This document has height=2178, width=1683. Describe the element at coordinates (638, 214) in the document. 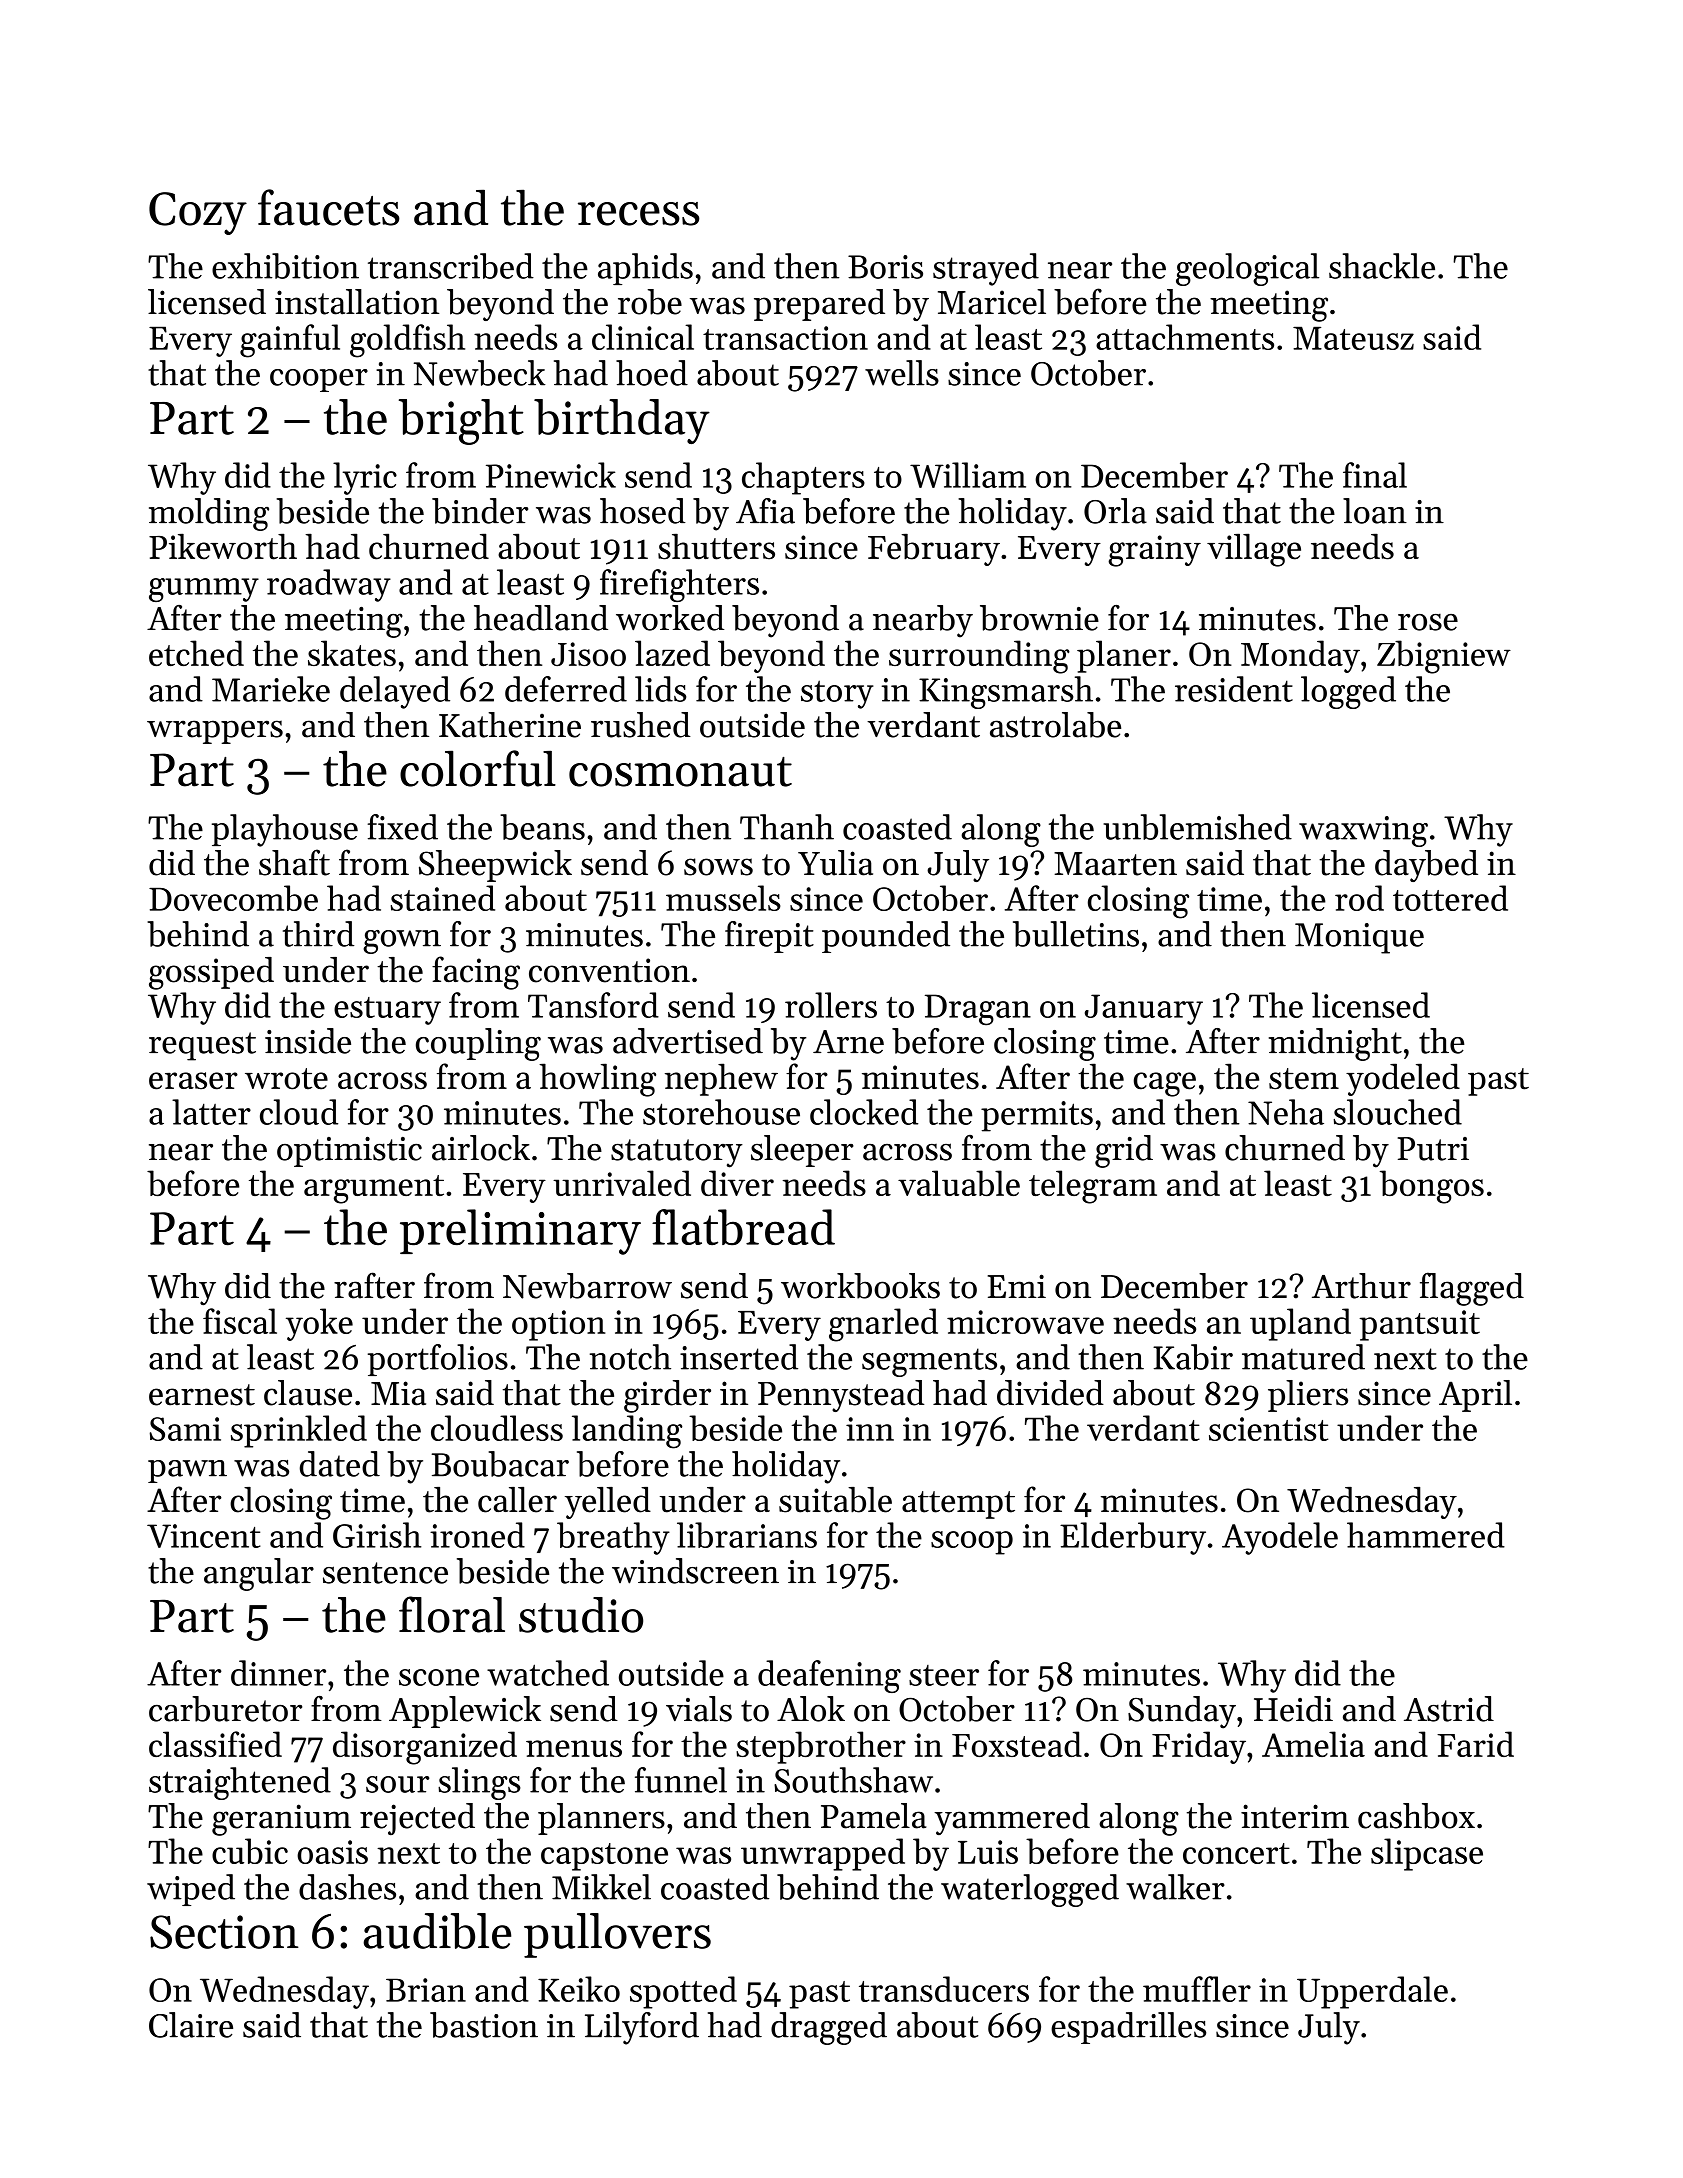

I see `recess` at that location.
